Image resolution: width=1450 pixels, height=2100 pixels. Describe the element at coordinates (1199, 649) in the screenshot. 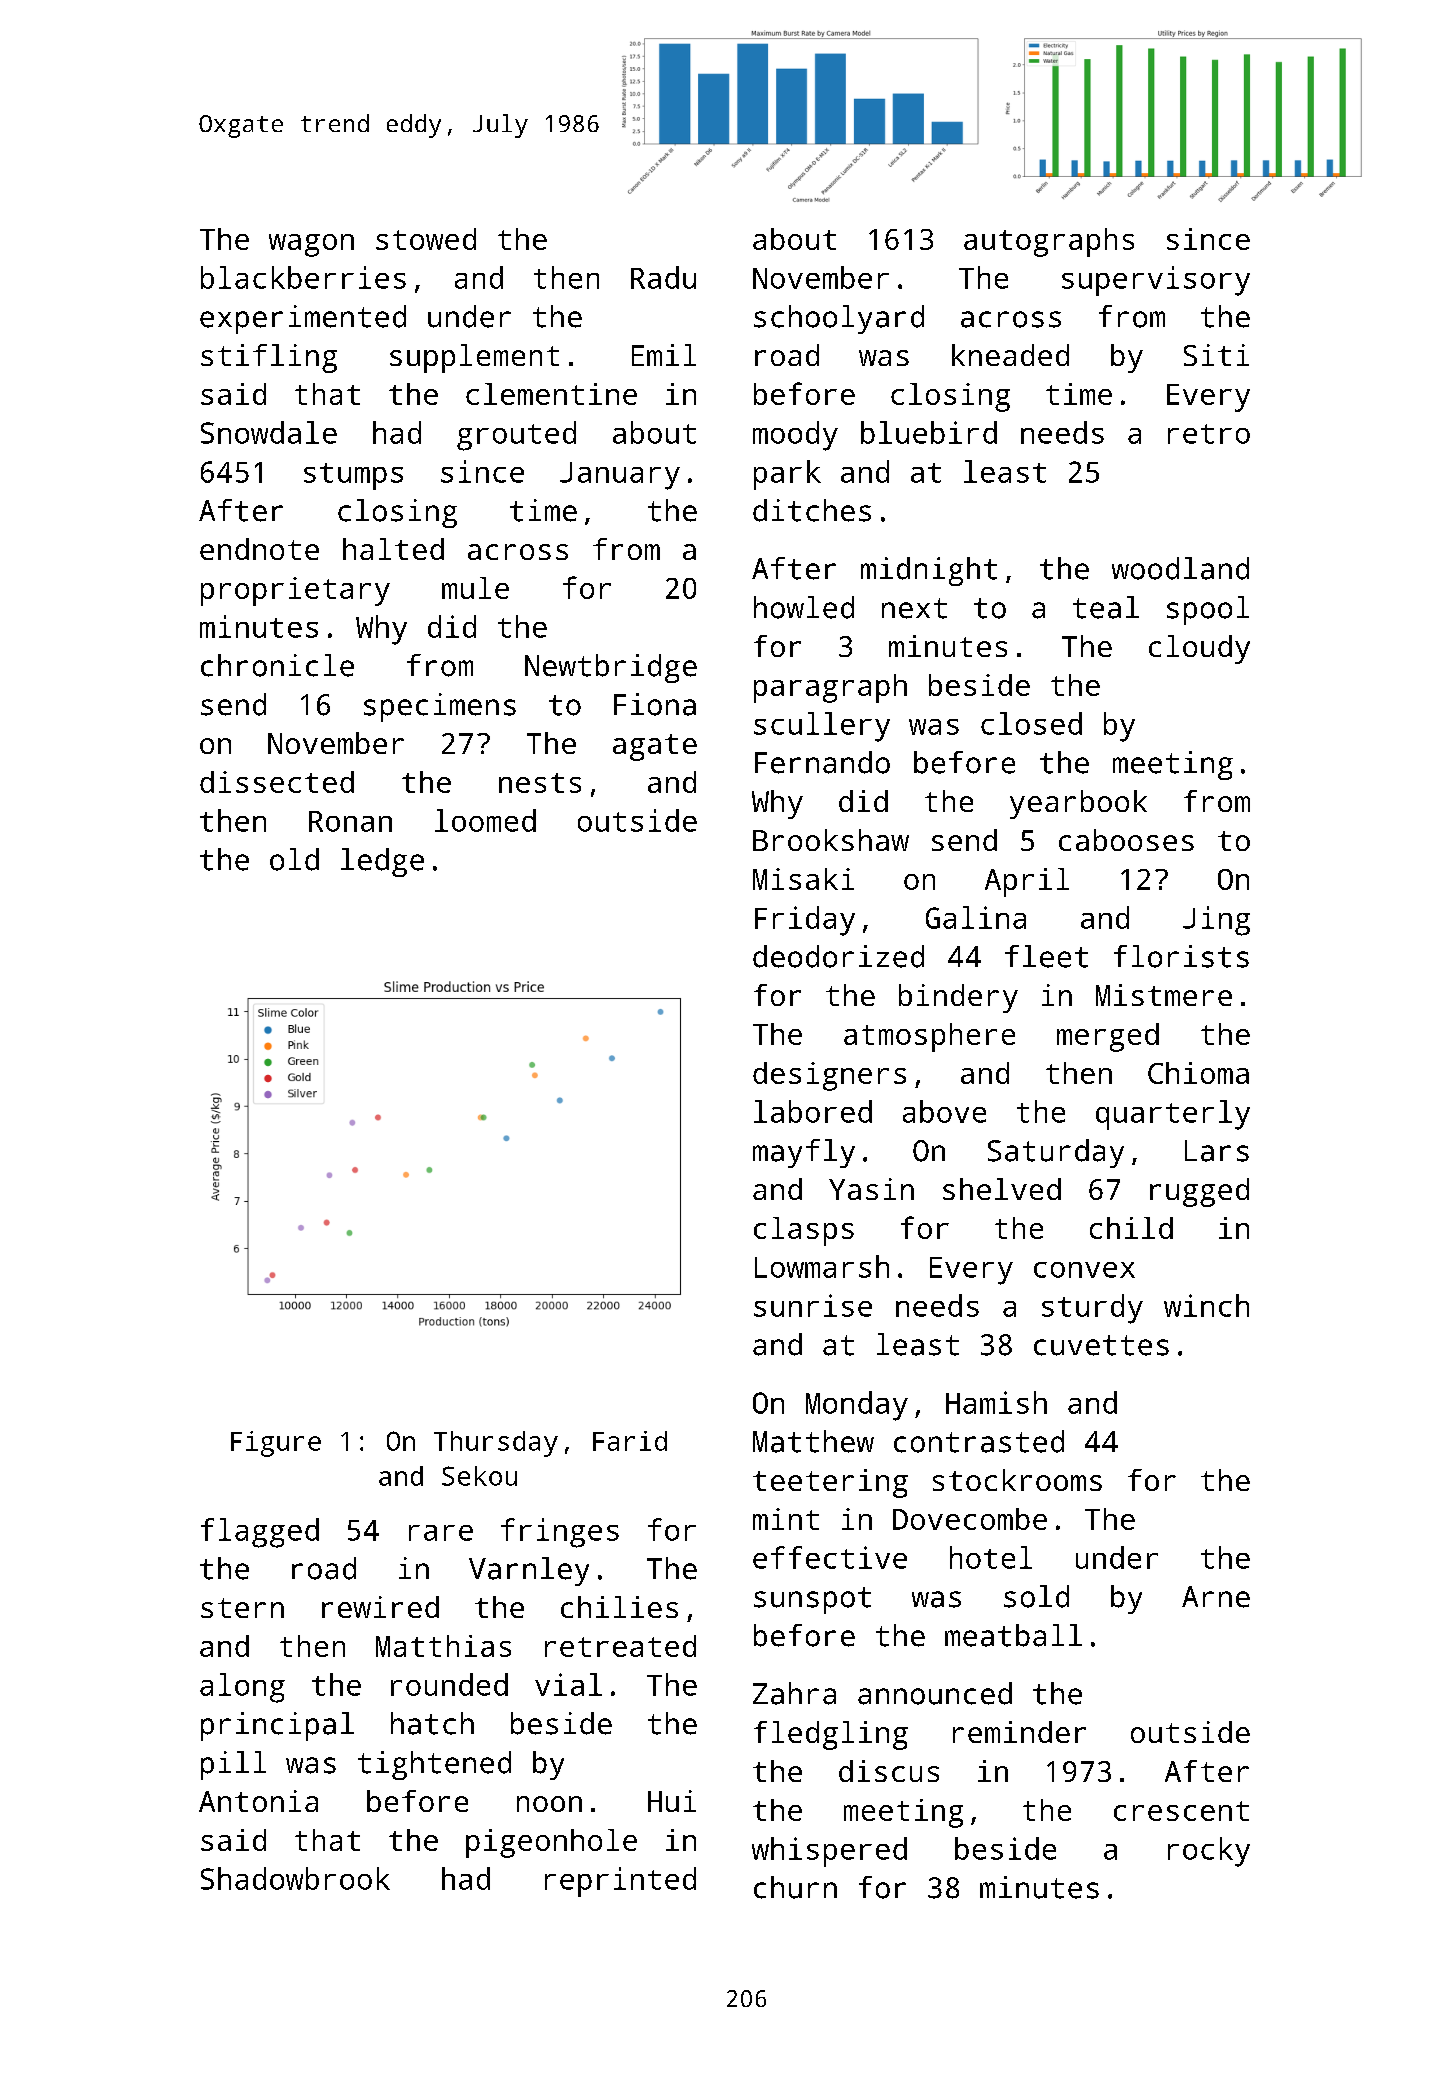

I see `cloudy` at that location.
